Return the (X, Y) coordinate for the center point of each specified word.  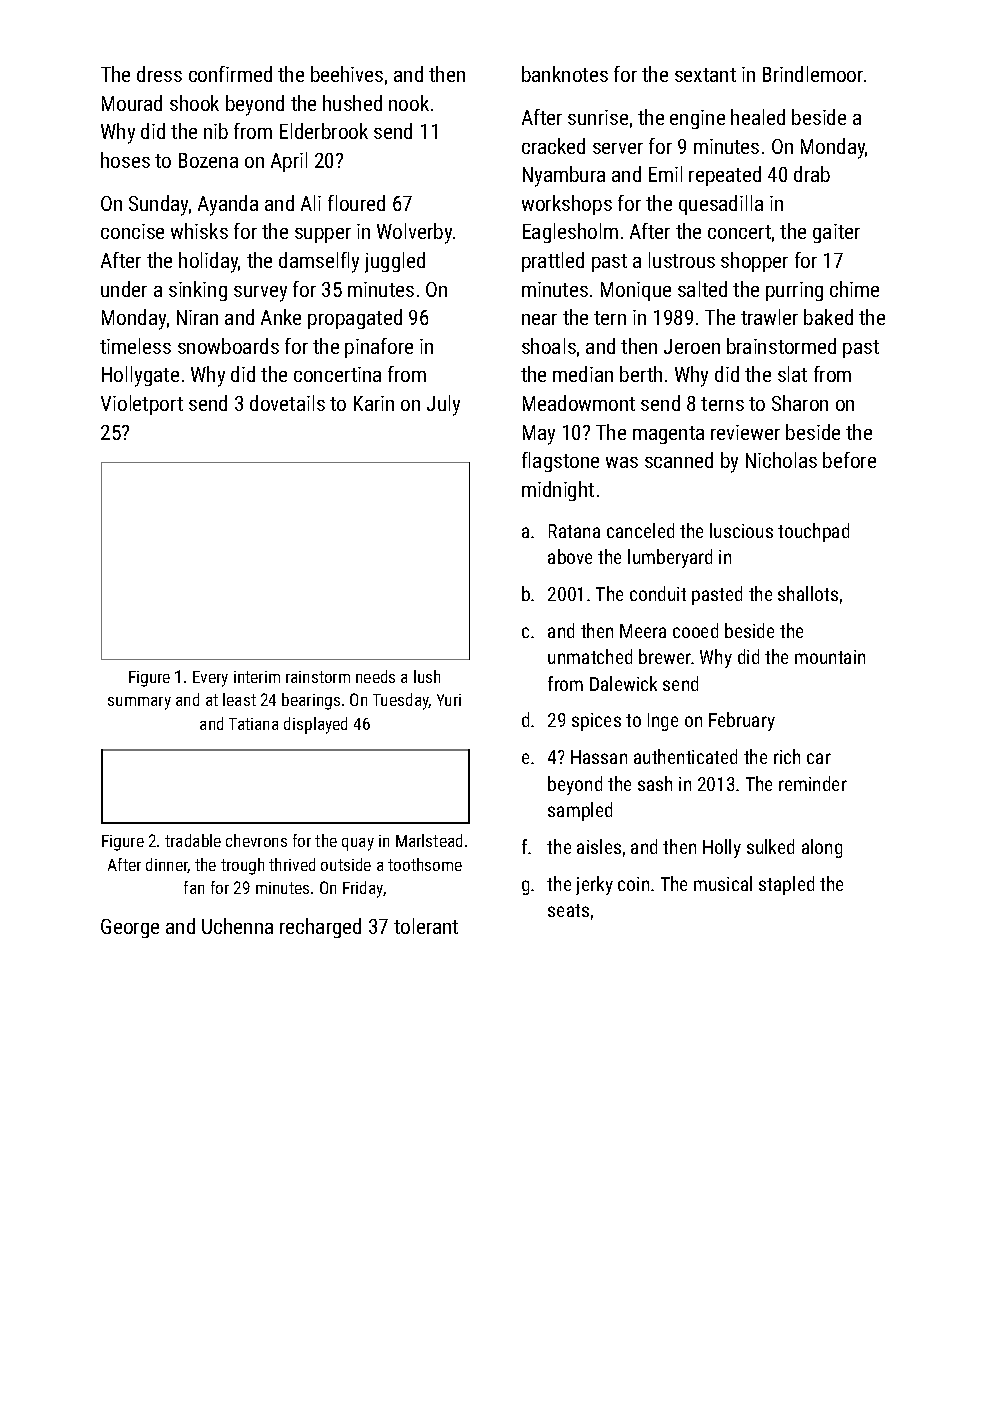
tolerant (426, 926)
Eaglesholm (570, 233)
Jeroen (692, 346)
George (130, 928)
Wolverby (414, 233)
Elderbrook (324, 131)
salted (702, 289)
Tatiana (253, 724)
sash (655, 783)
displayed (315, 725)
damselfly (319, 262)
